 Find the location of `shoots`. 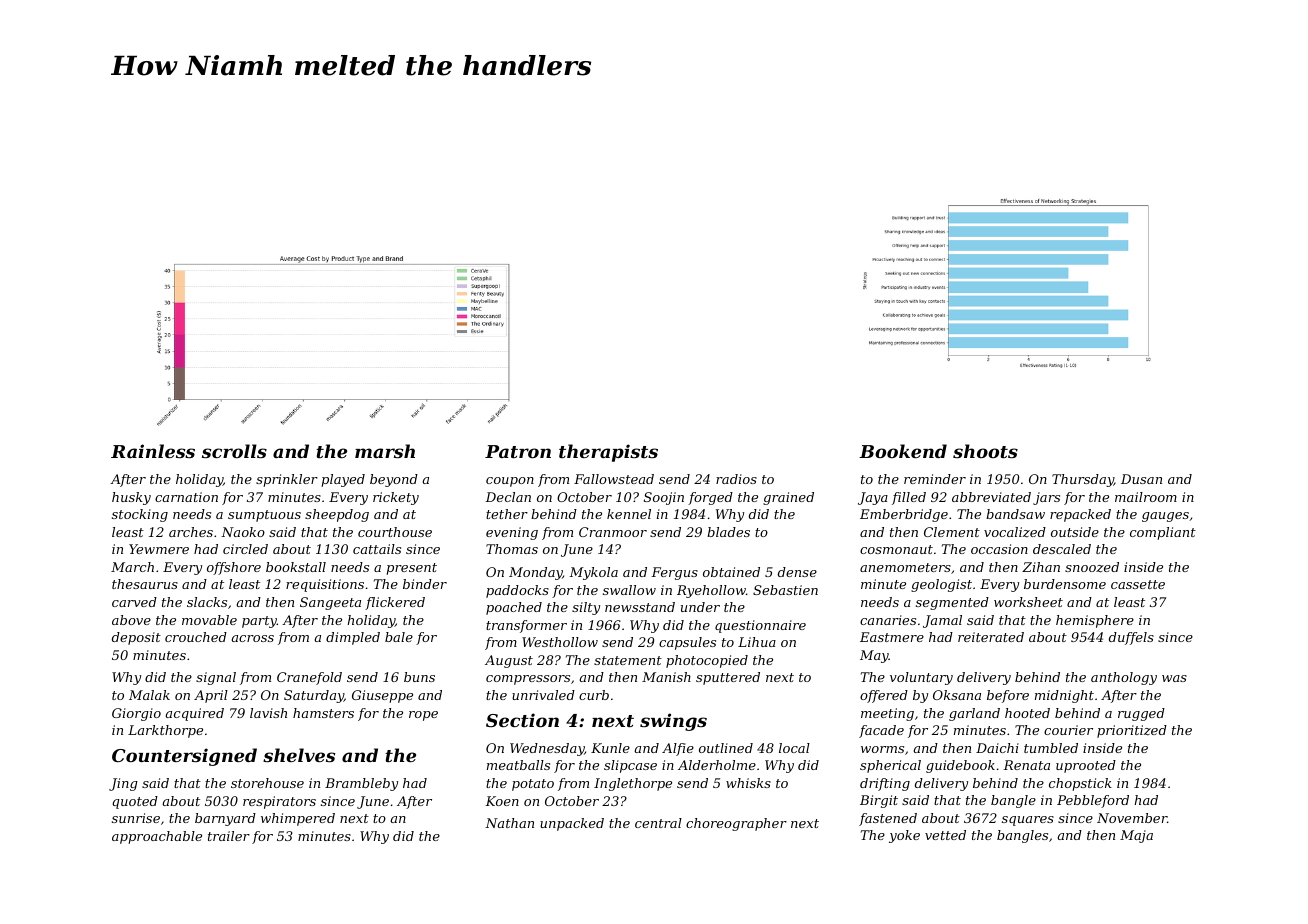

shoots is located at coordinates (985, 451).
